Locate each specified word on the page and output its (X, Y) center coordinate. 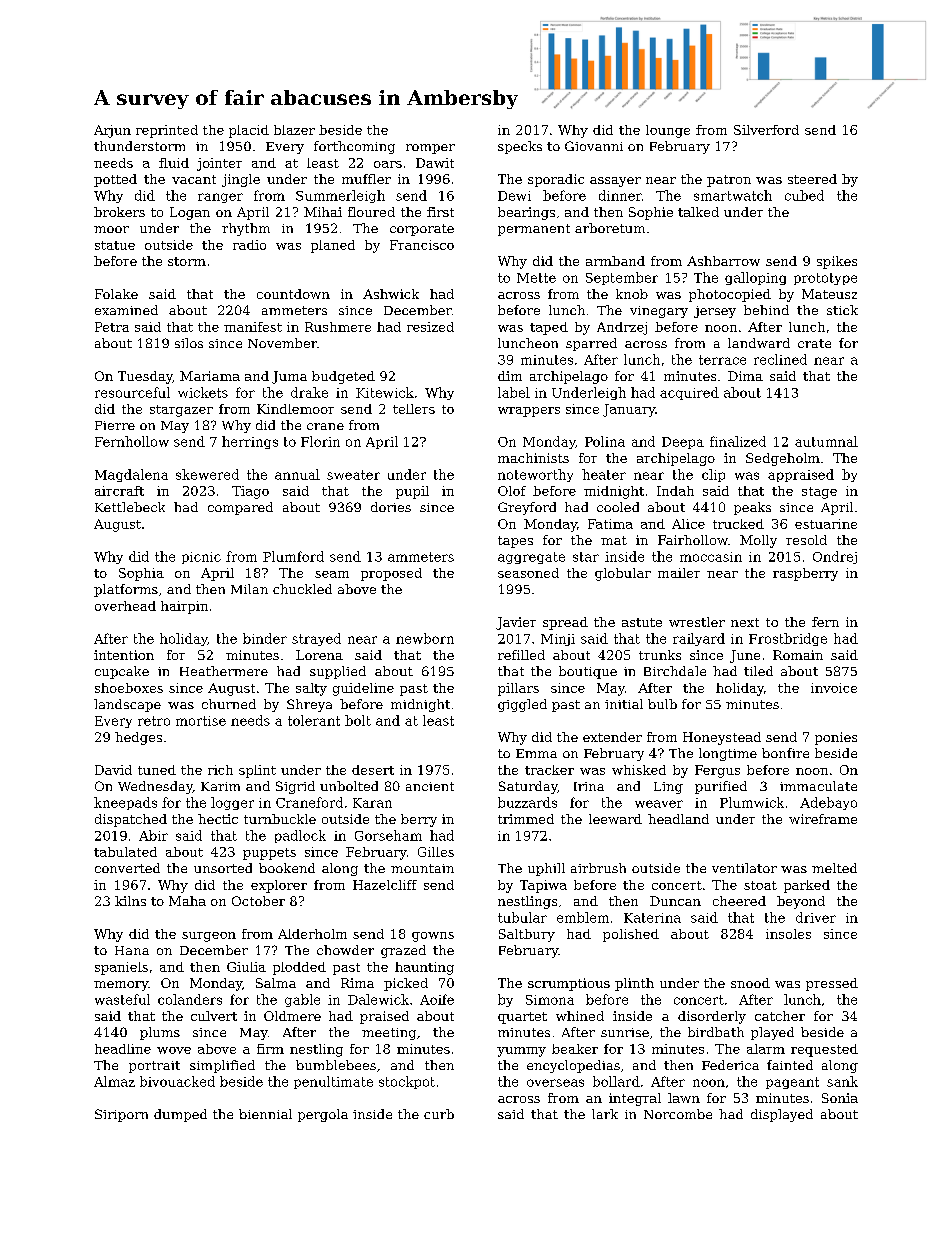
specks (520, 147)
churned (229, 704)
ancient (430, 786)
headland (678, 819)
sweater (353, 475)
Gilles (436, 852)
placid (249, 131)
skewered (207, 474)
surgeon (209, 937)
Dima (745, 376)
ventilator (744, 868)
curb (439, 1114)
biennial (265, 1114)
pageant (792, 1083)
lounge (668, 131)
